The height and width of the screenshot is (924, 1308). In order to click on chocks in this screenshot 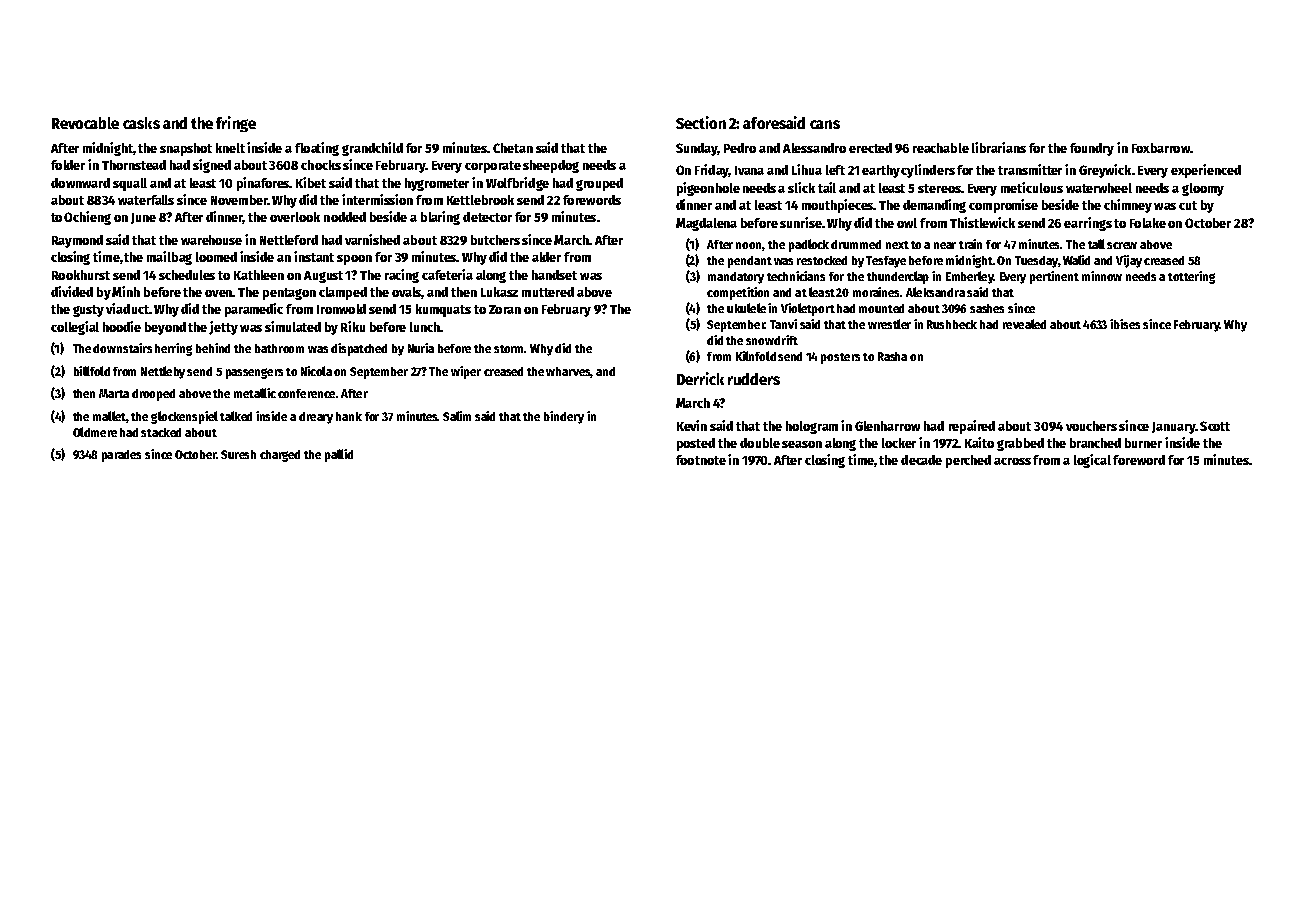, I will do `click(321, 165)`.
